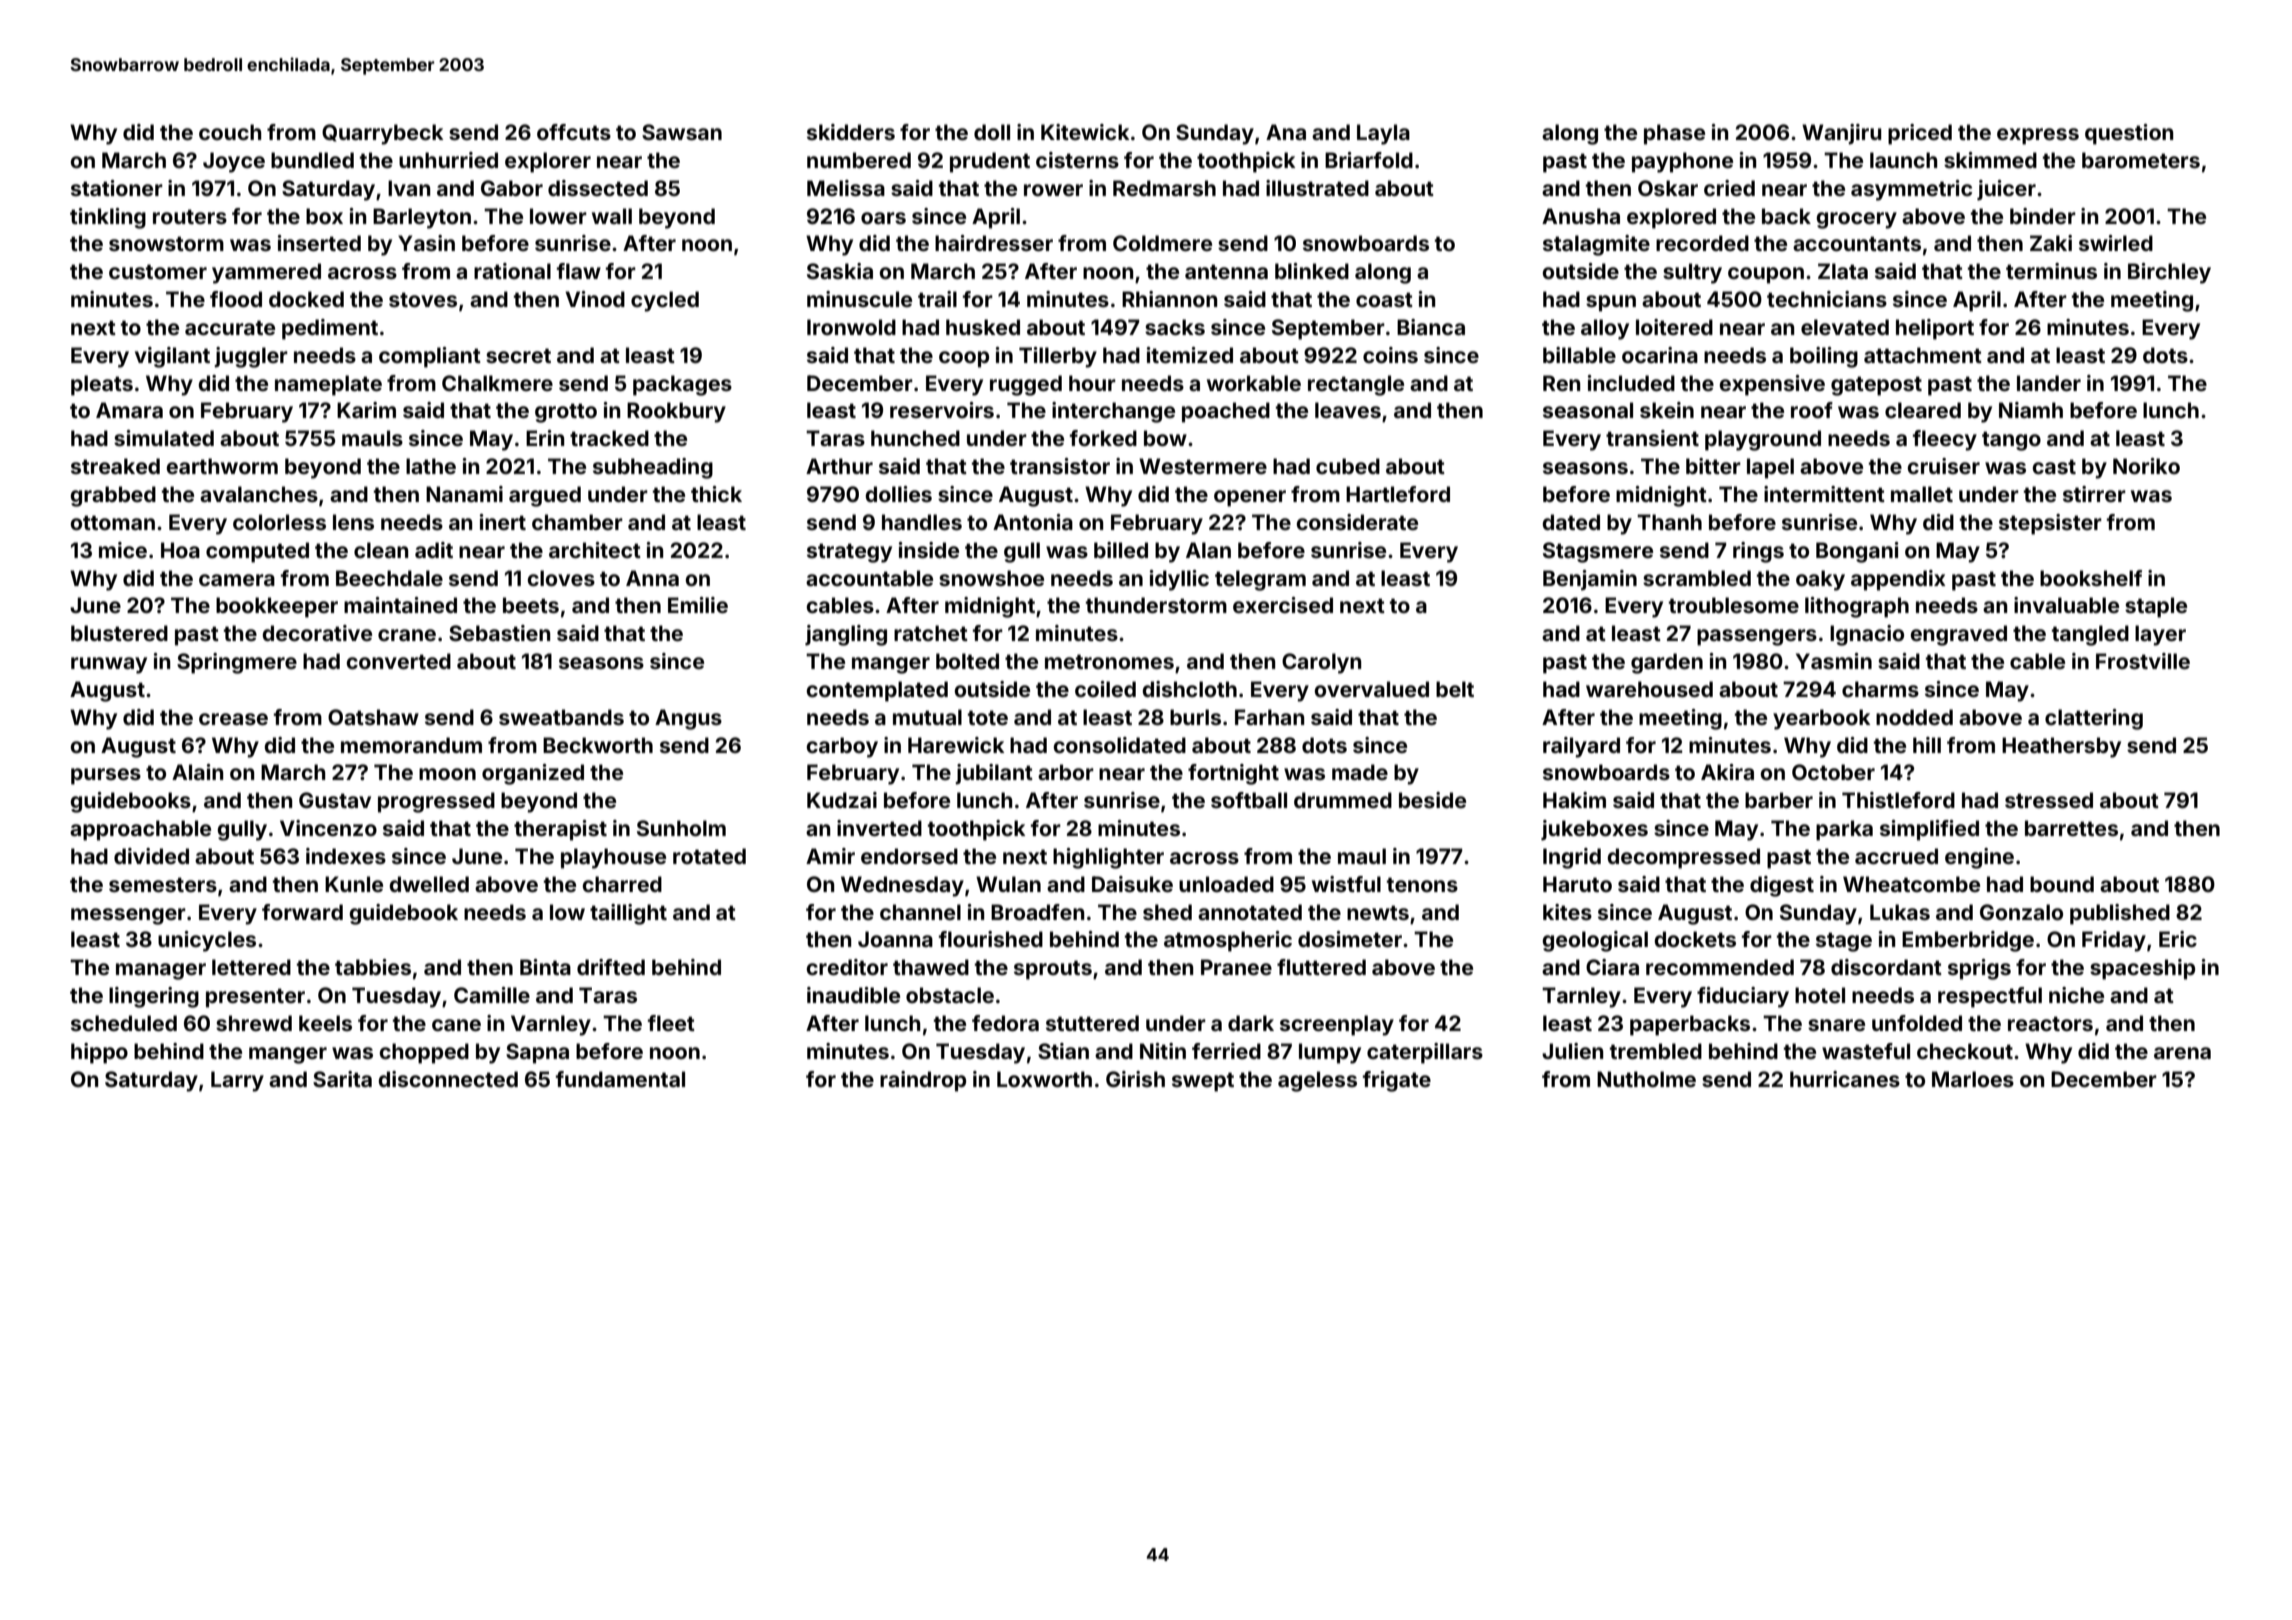  I want to click on Kitewick, so click(1085, 132).
